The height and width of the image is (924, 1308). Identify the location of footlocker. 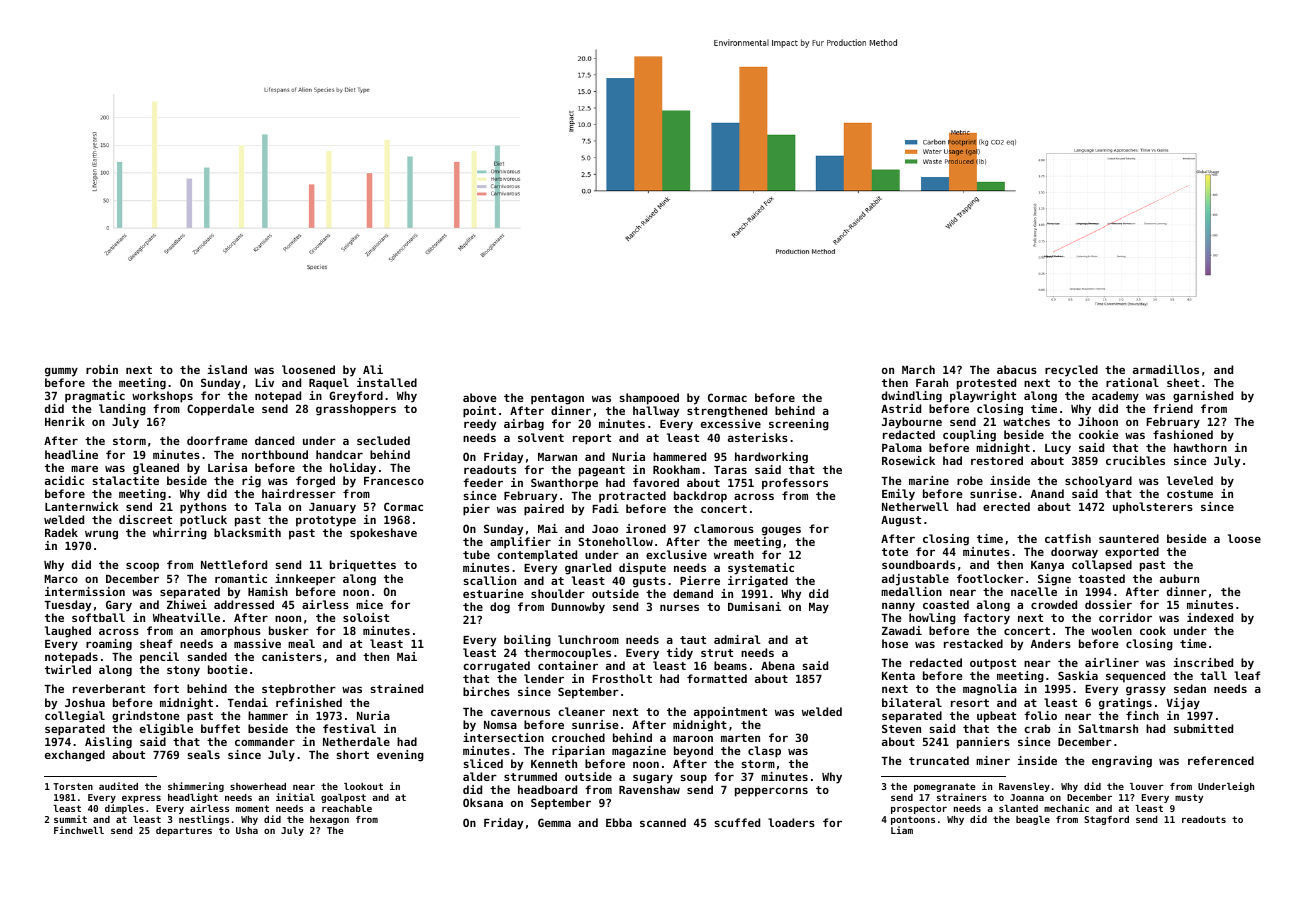
(990, 578).
